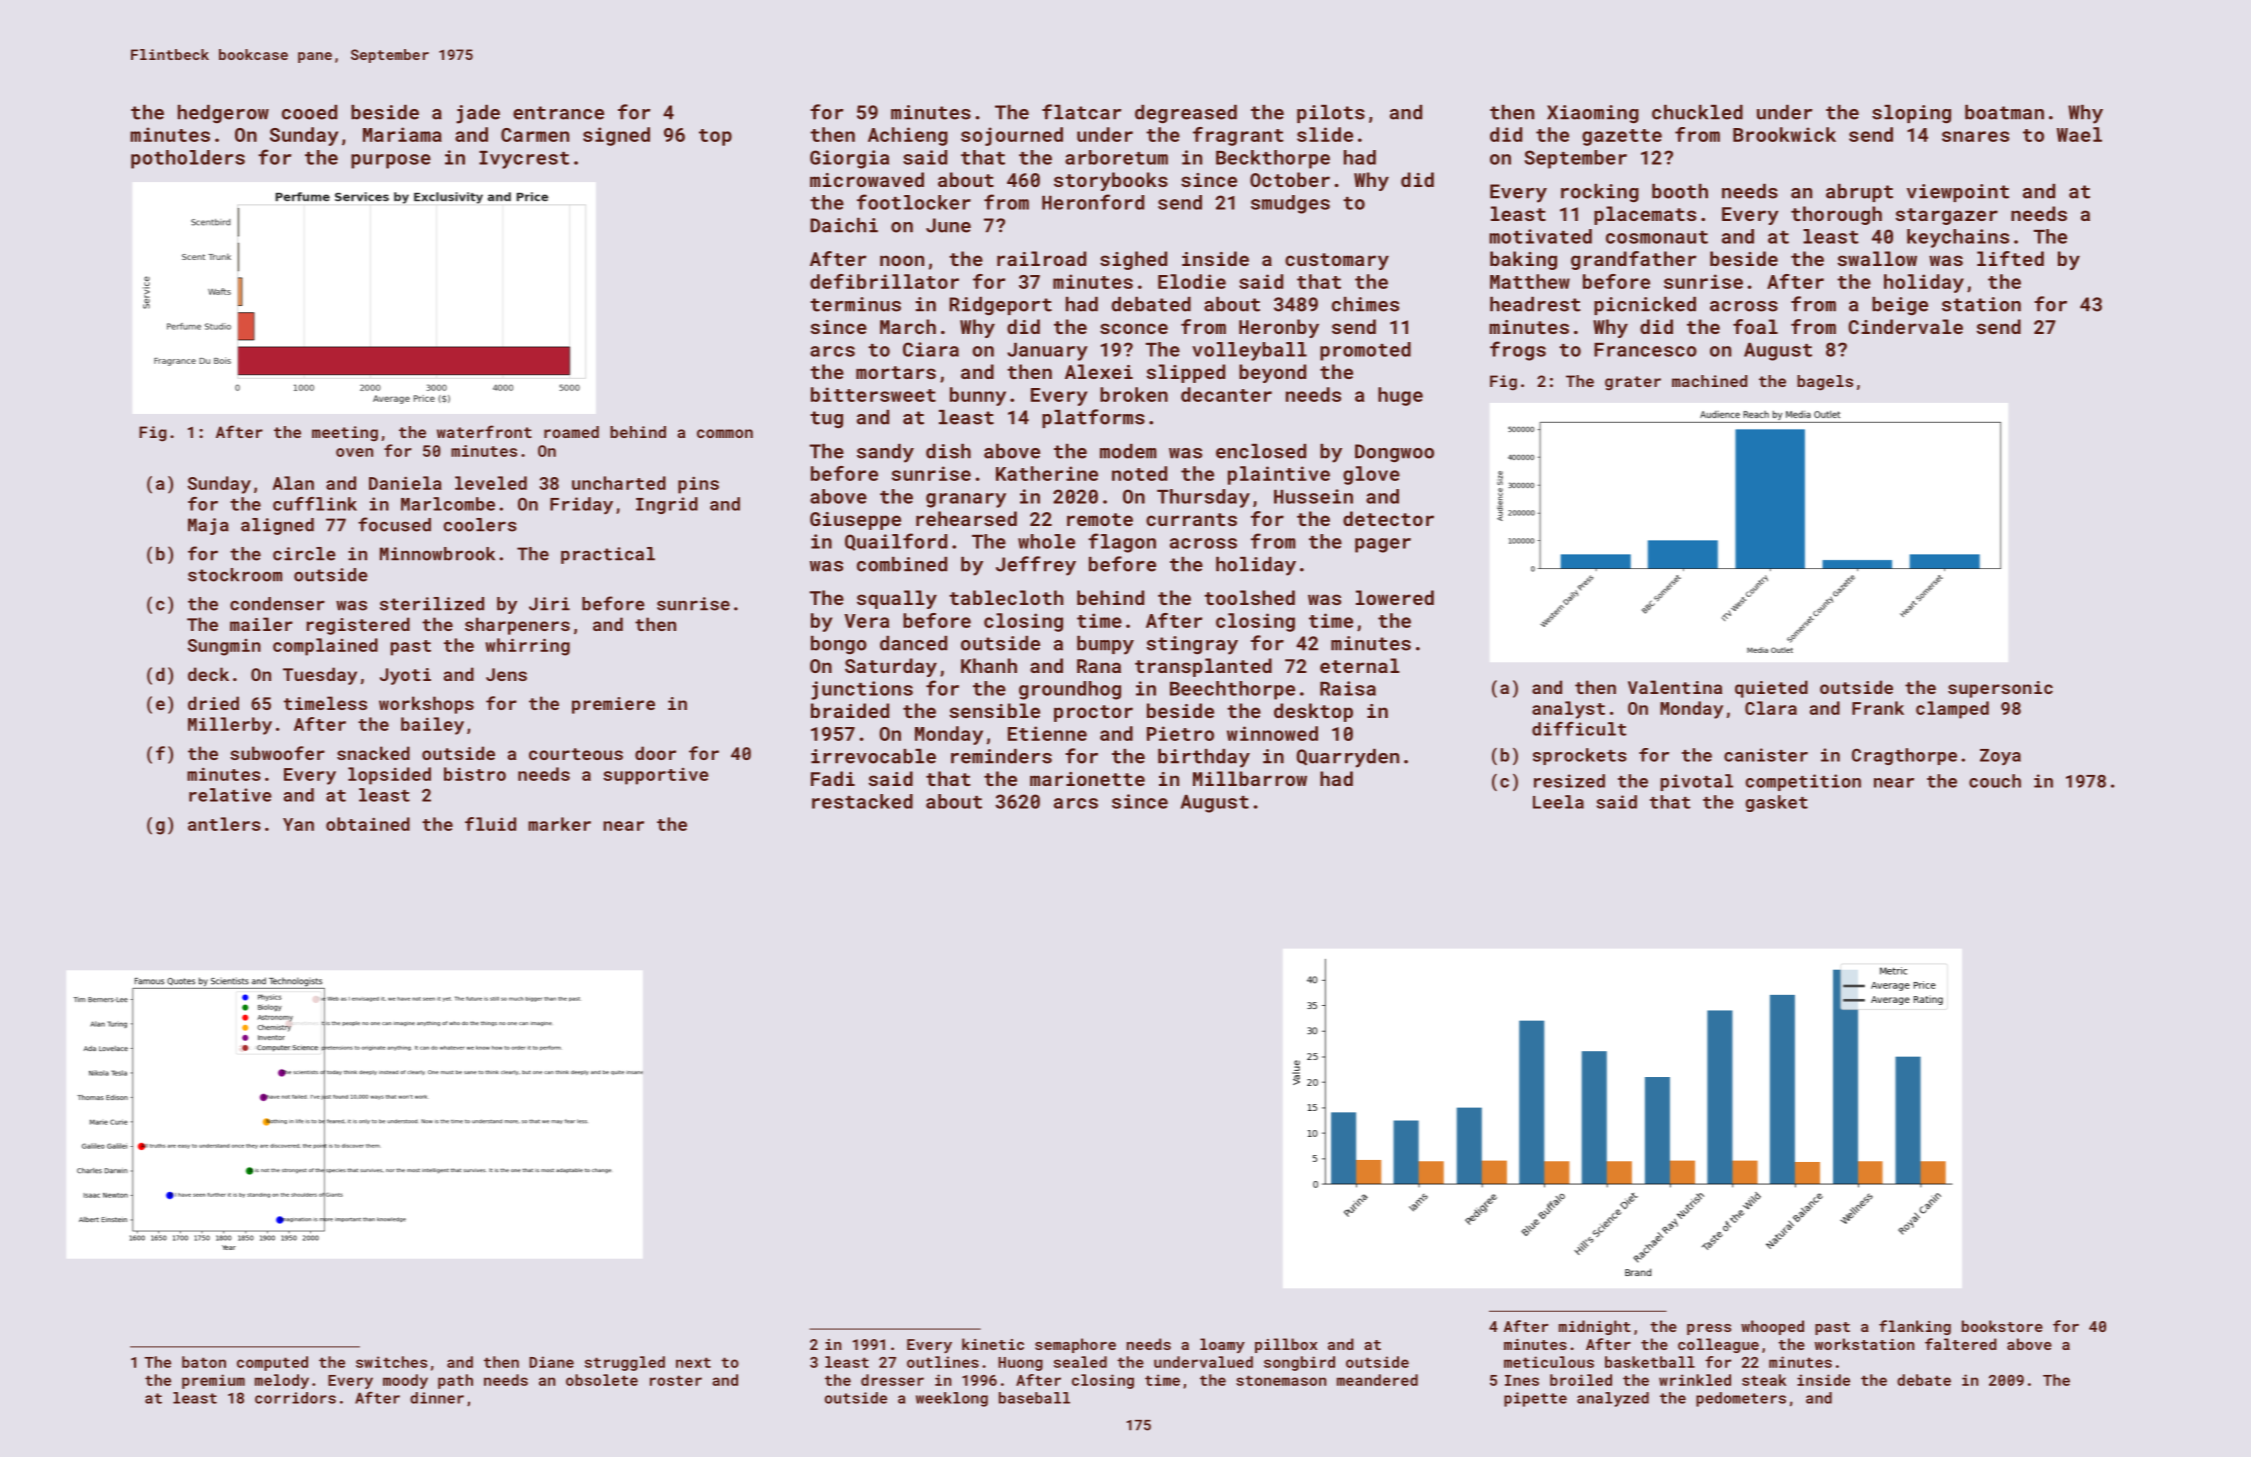  Describe the element at coordinates (1825, 383) in the screenshot. I see `bagels` at that location.
